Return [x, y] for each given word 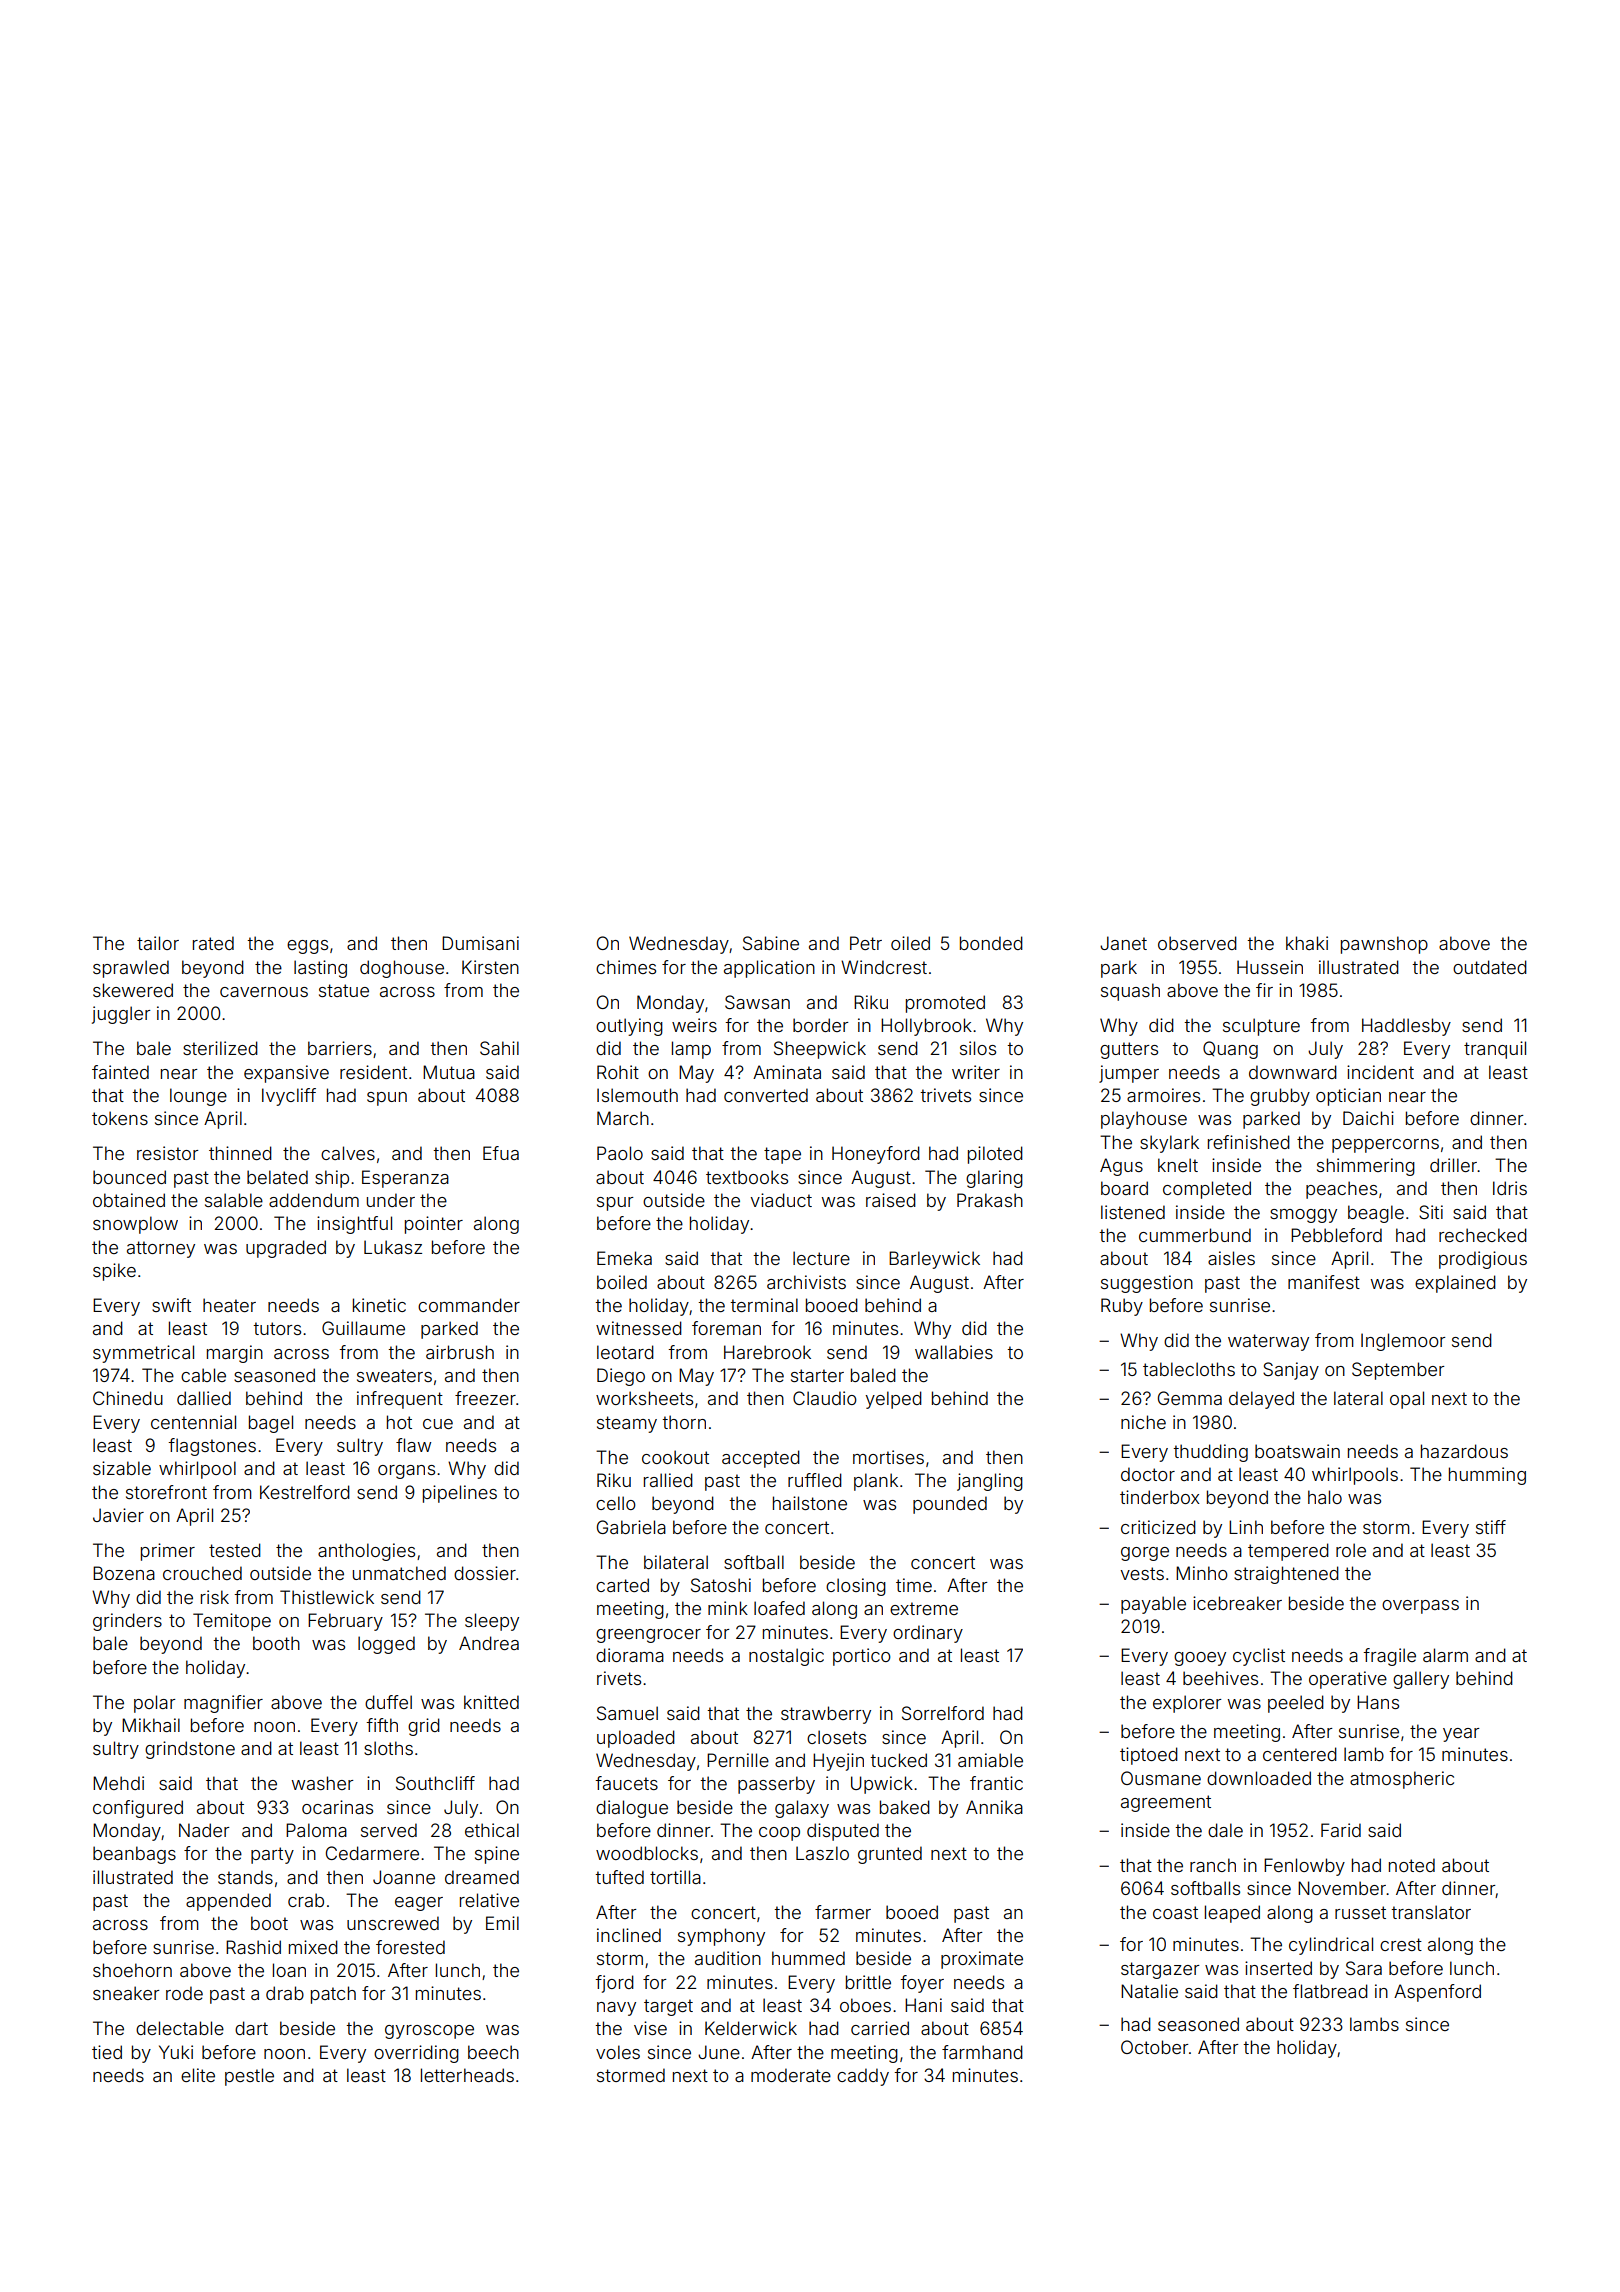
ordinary [928, 1634]
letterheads [467, 2075]
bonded [991, 943]
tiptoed [1149, 1756]
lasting [320, 969]
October [1154, 2047]
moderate [791, 2075]
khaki [1307, 943]
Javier [118, 1515]
